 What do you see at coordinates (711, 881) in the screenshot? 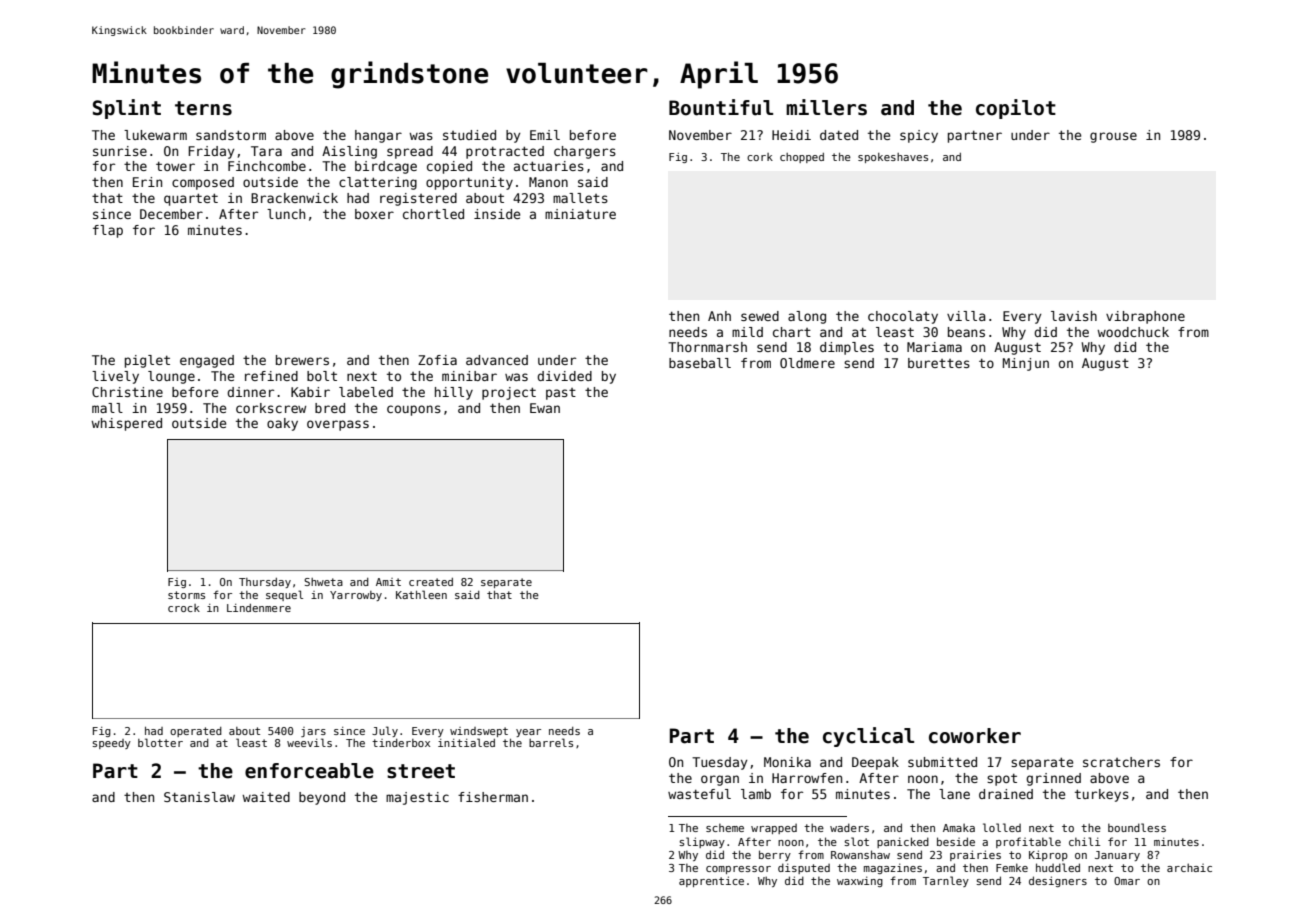
I see `apprentice` at bounding box center [711, 881].
